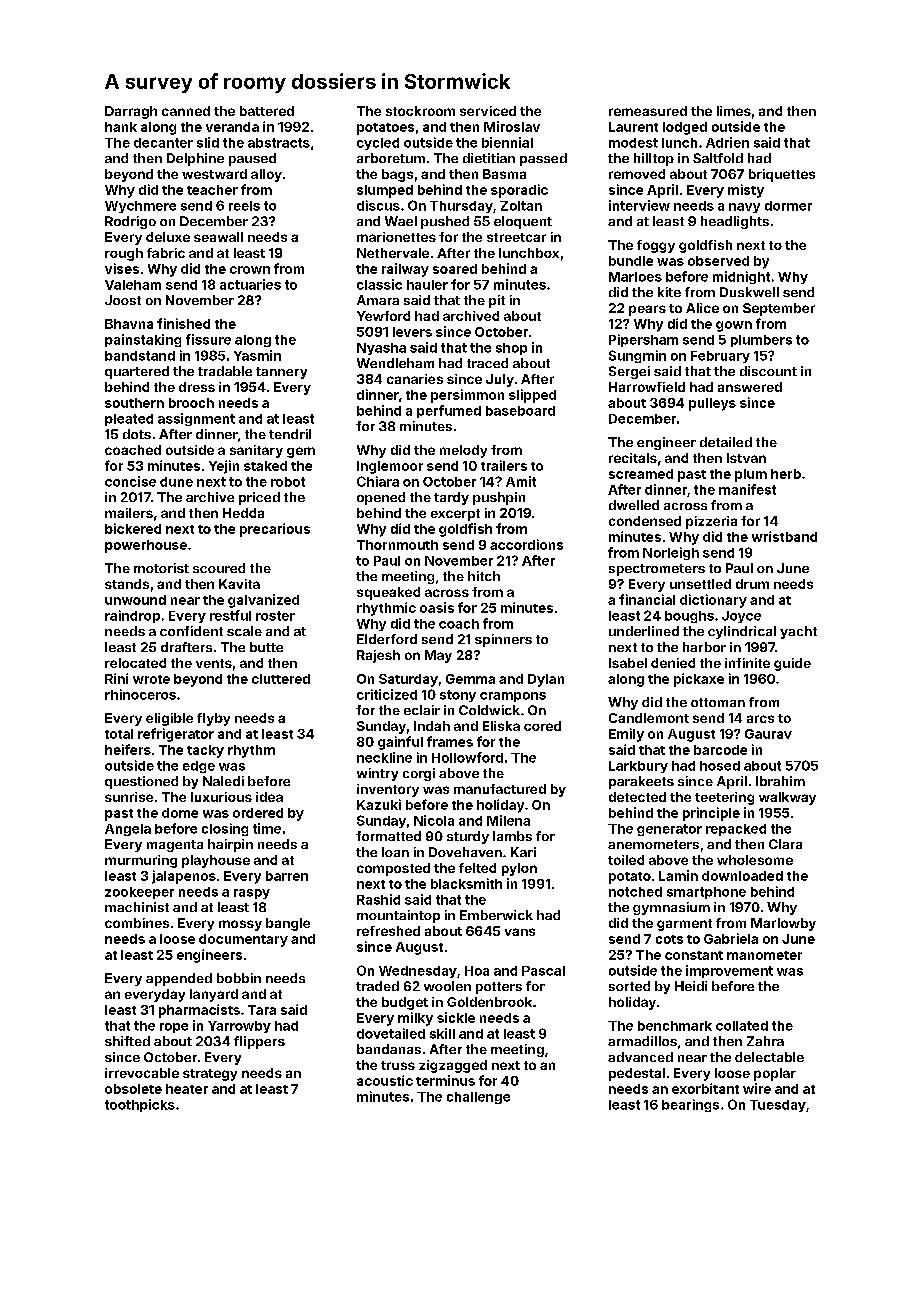  I want to click on bickered, so click(133, 528).
